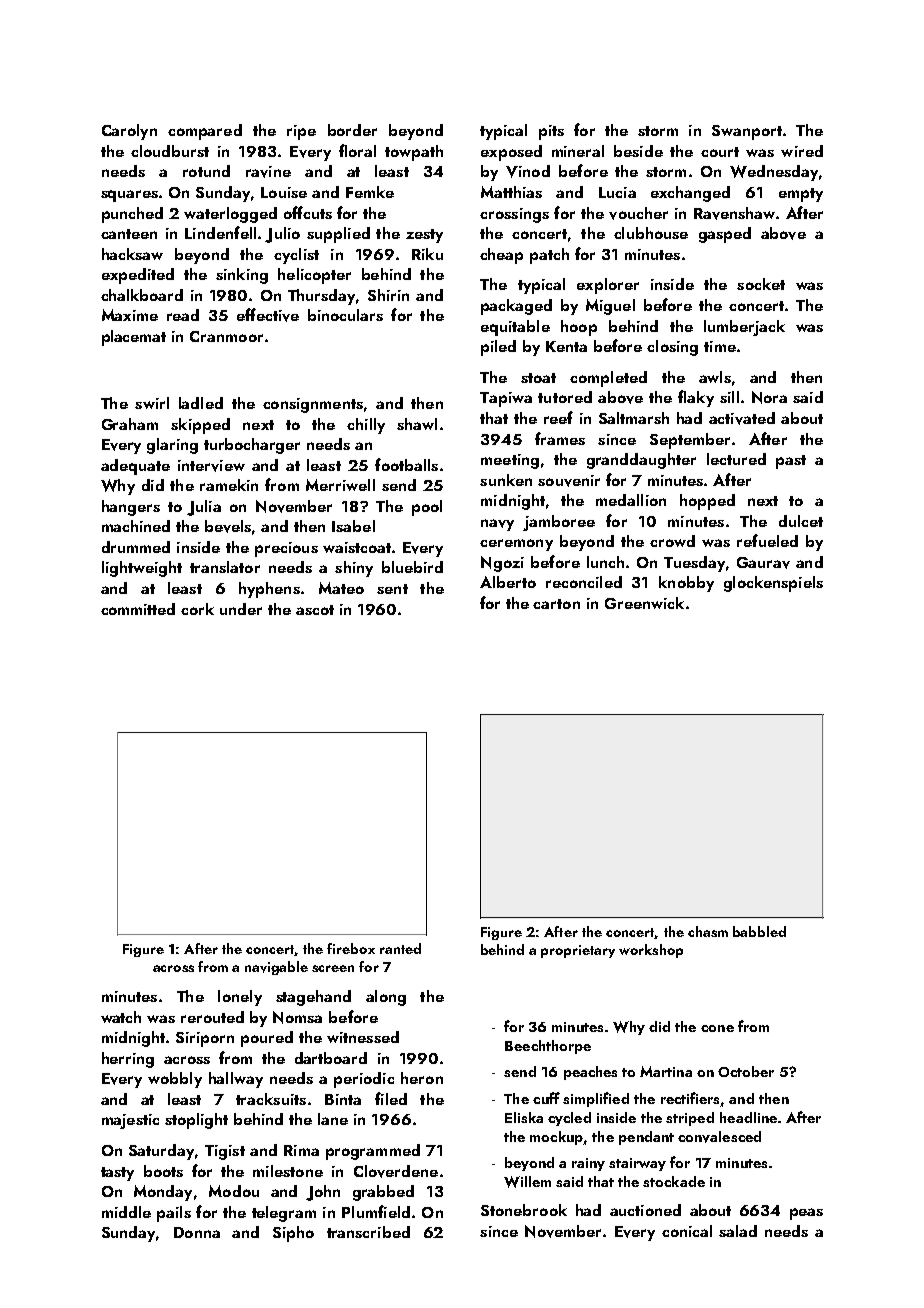 The image size is (924, 1308). I want to click on ranted, so click(400, 948).
